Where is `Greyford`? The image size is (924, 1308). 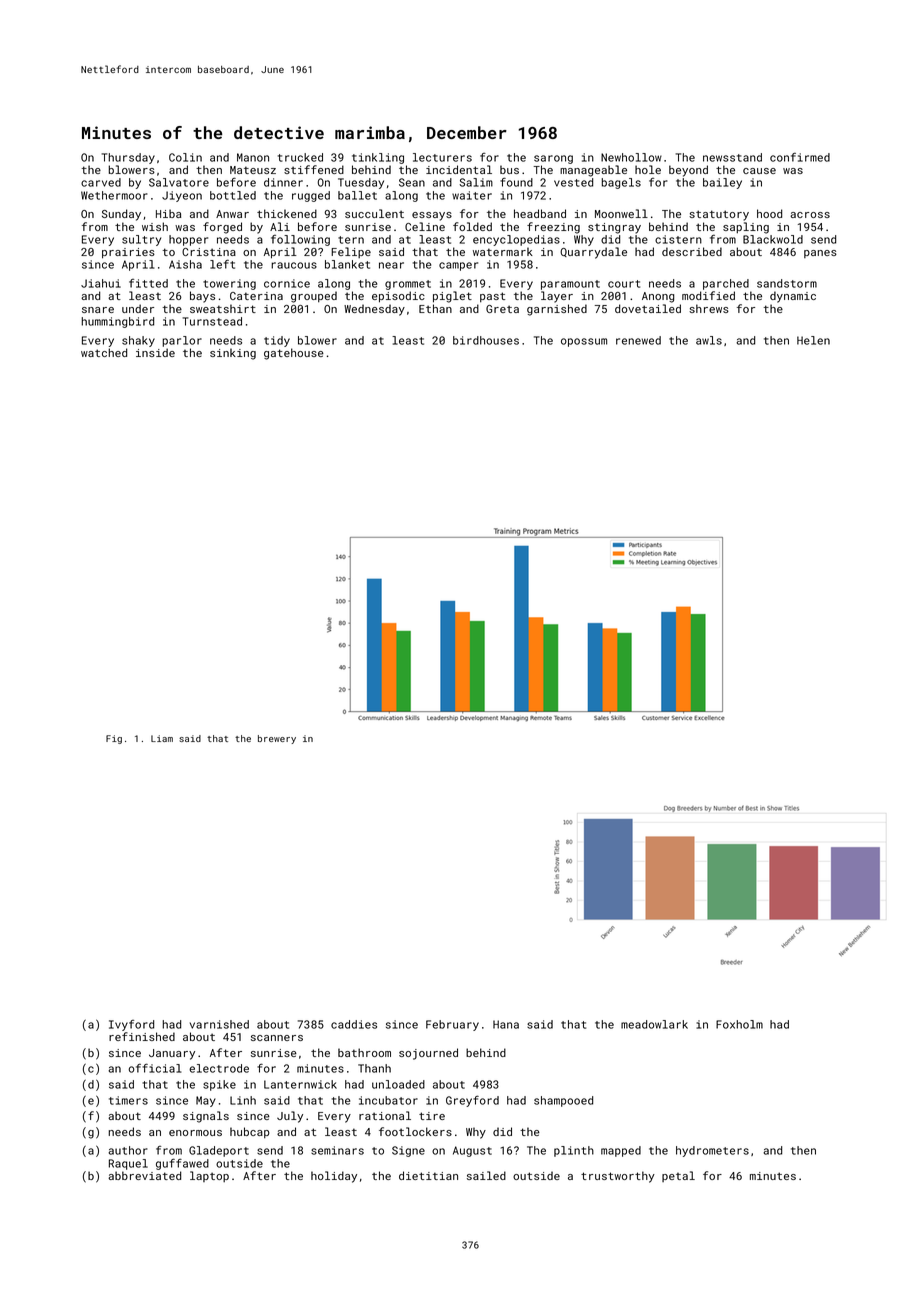 Greyford is located at coordinates (472, 1101).
